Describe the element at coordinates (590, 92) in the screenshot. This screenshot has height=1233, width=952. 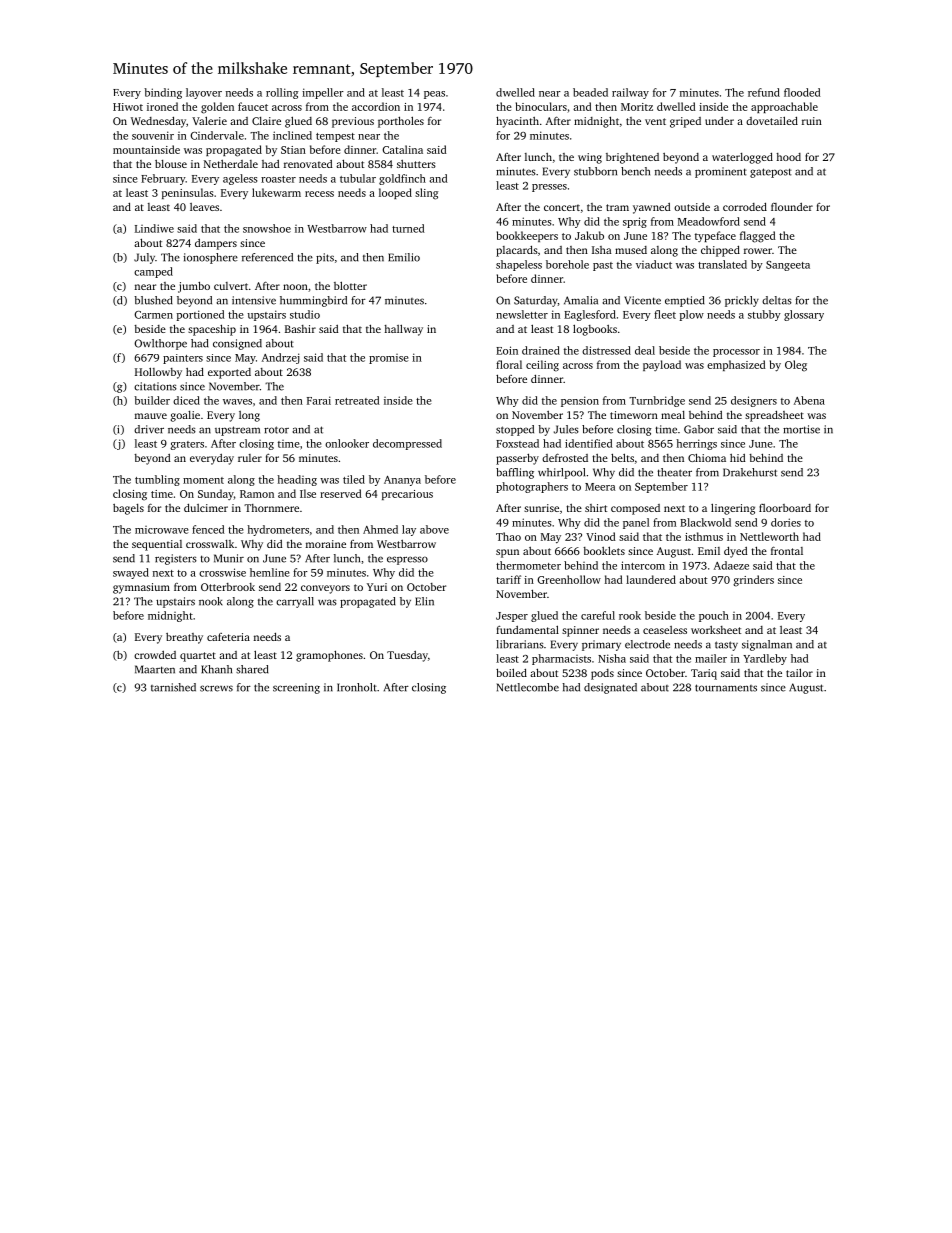
I see `beaded` at that location.
